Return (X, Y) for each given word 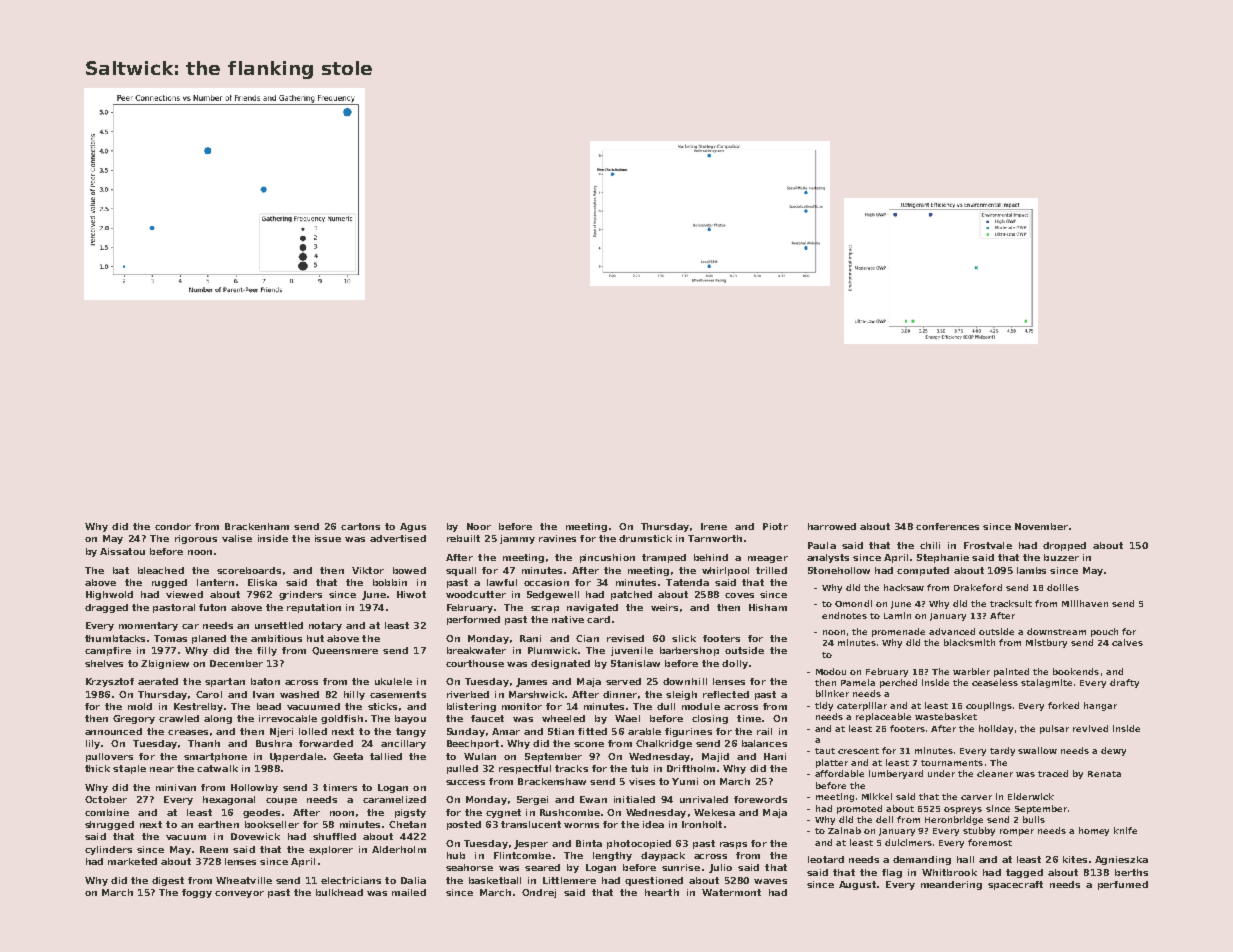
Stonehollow (839, 570)
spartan (225, 682)
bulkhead (339, 892)
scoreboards (249, 570)
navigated (592, 608)
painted (1011, 672)
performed (473, 620)
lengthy (612, 856)
